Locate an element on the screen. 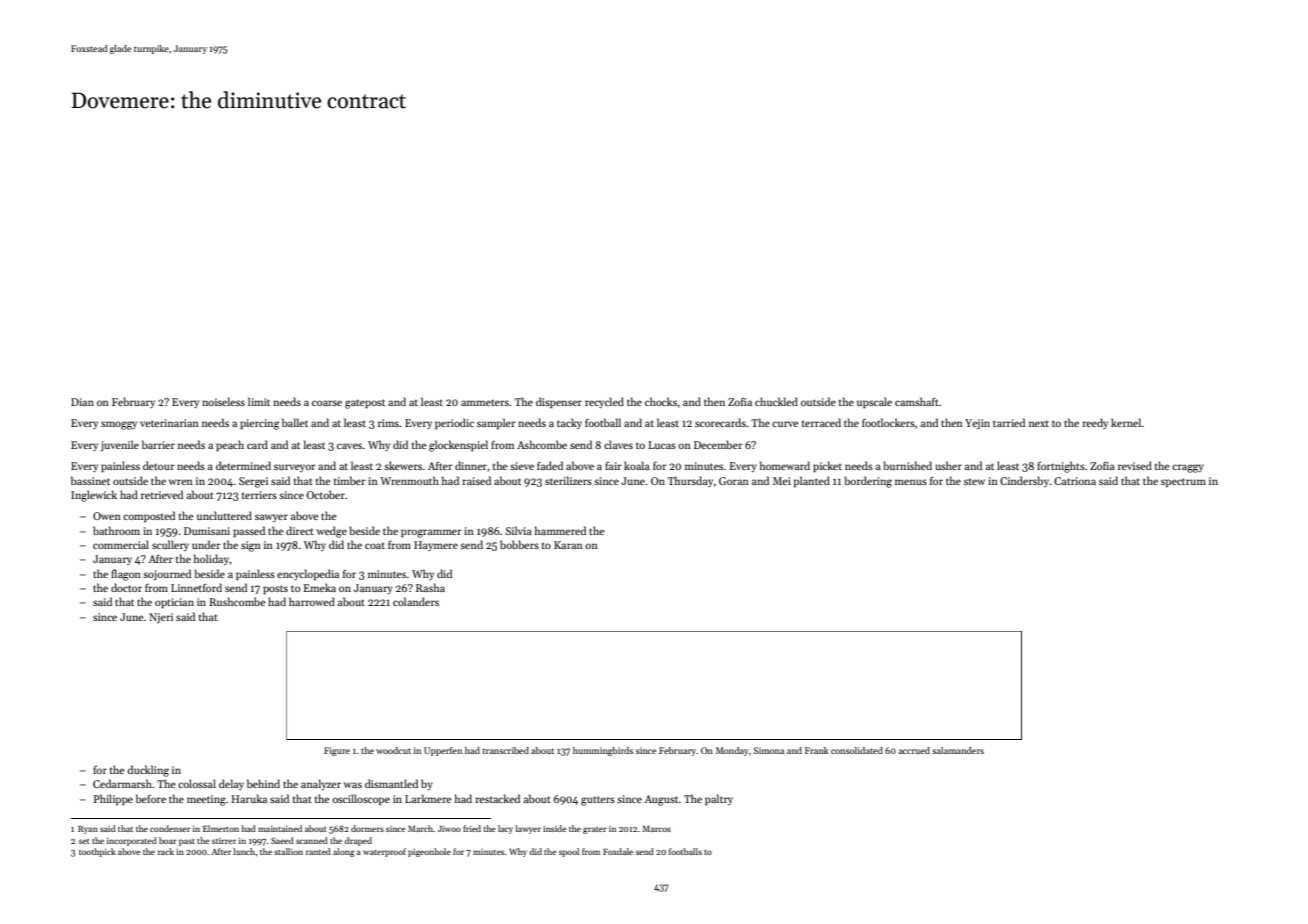 Image resolution: width=1308 pixels, height=924 pixels. before is located at coordinates (151, 798).
